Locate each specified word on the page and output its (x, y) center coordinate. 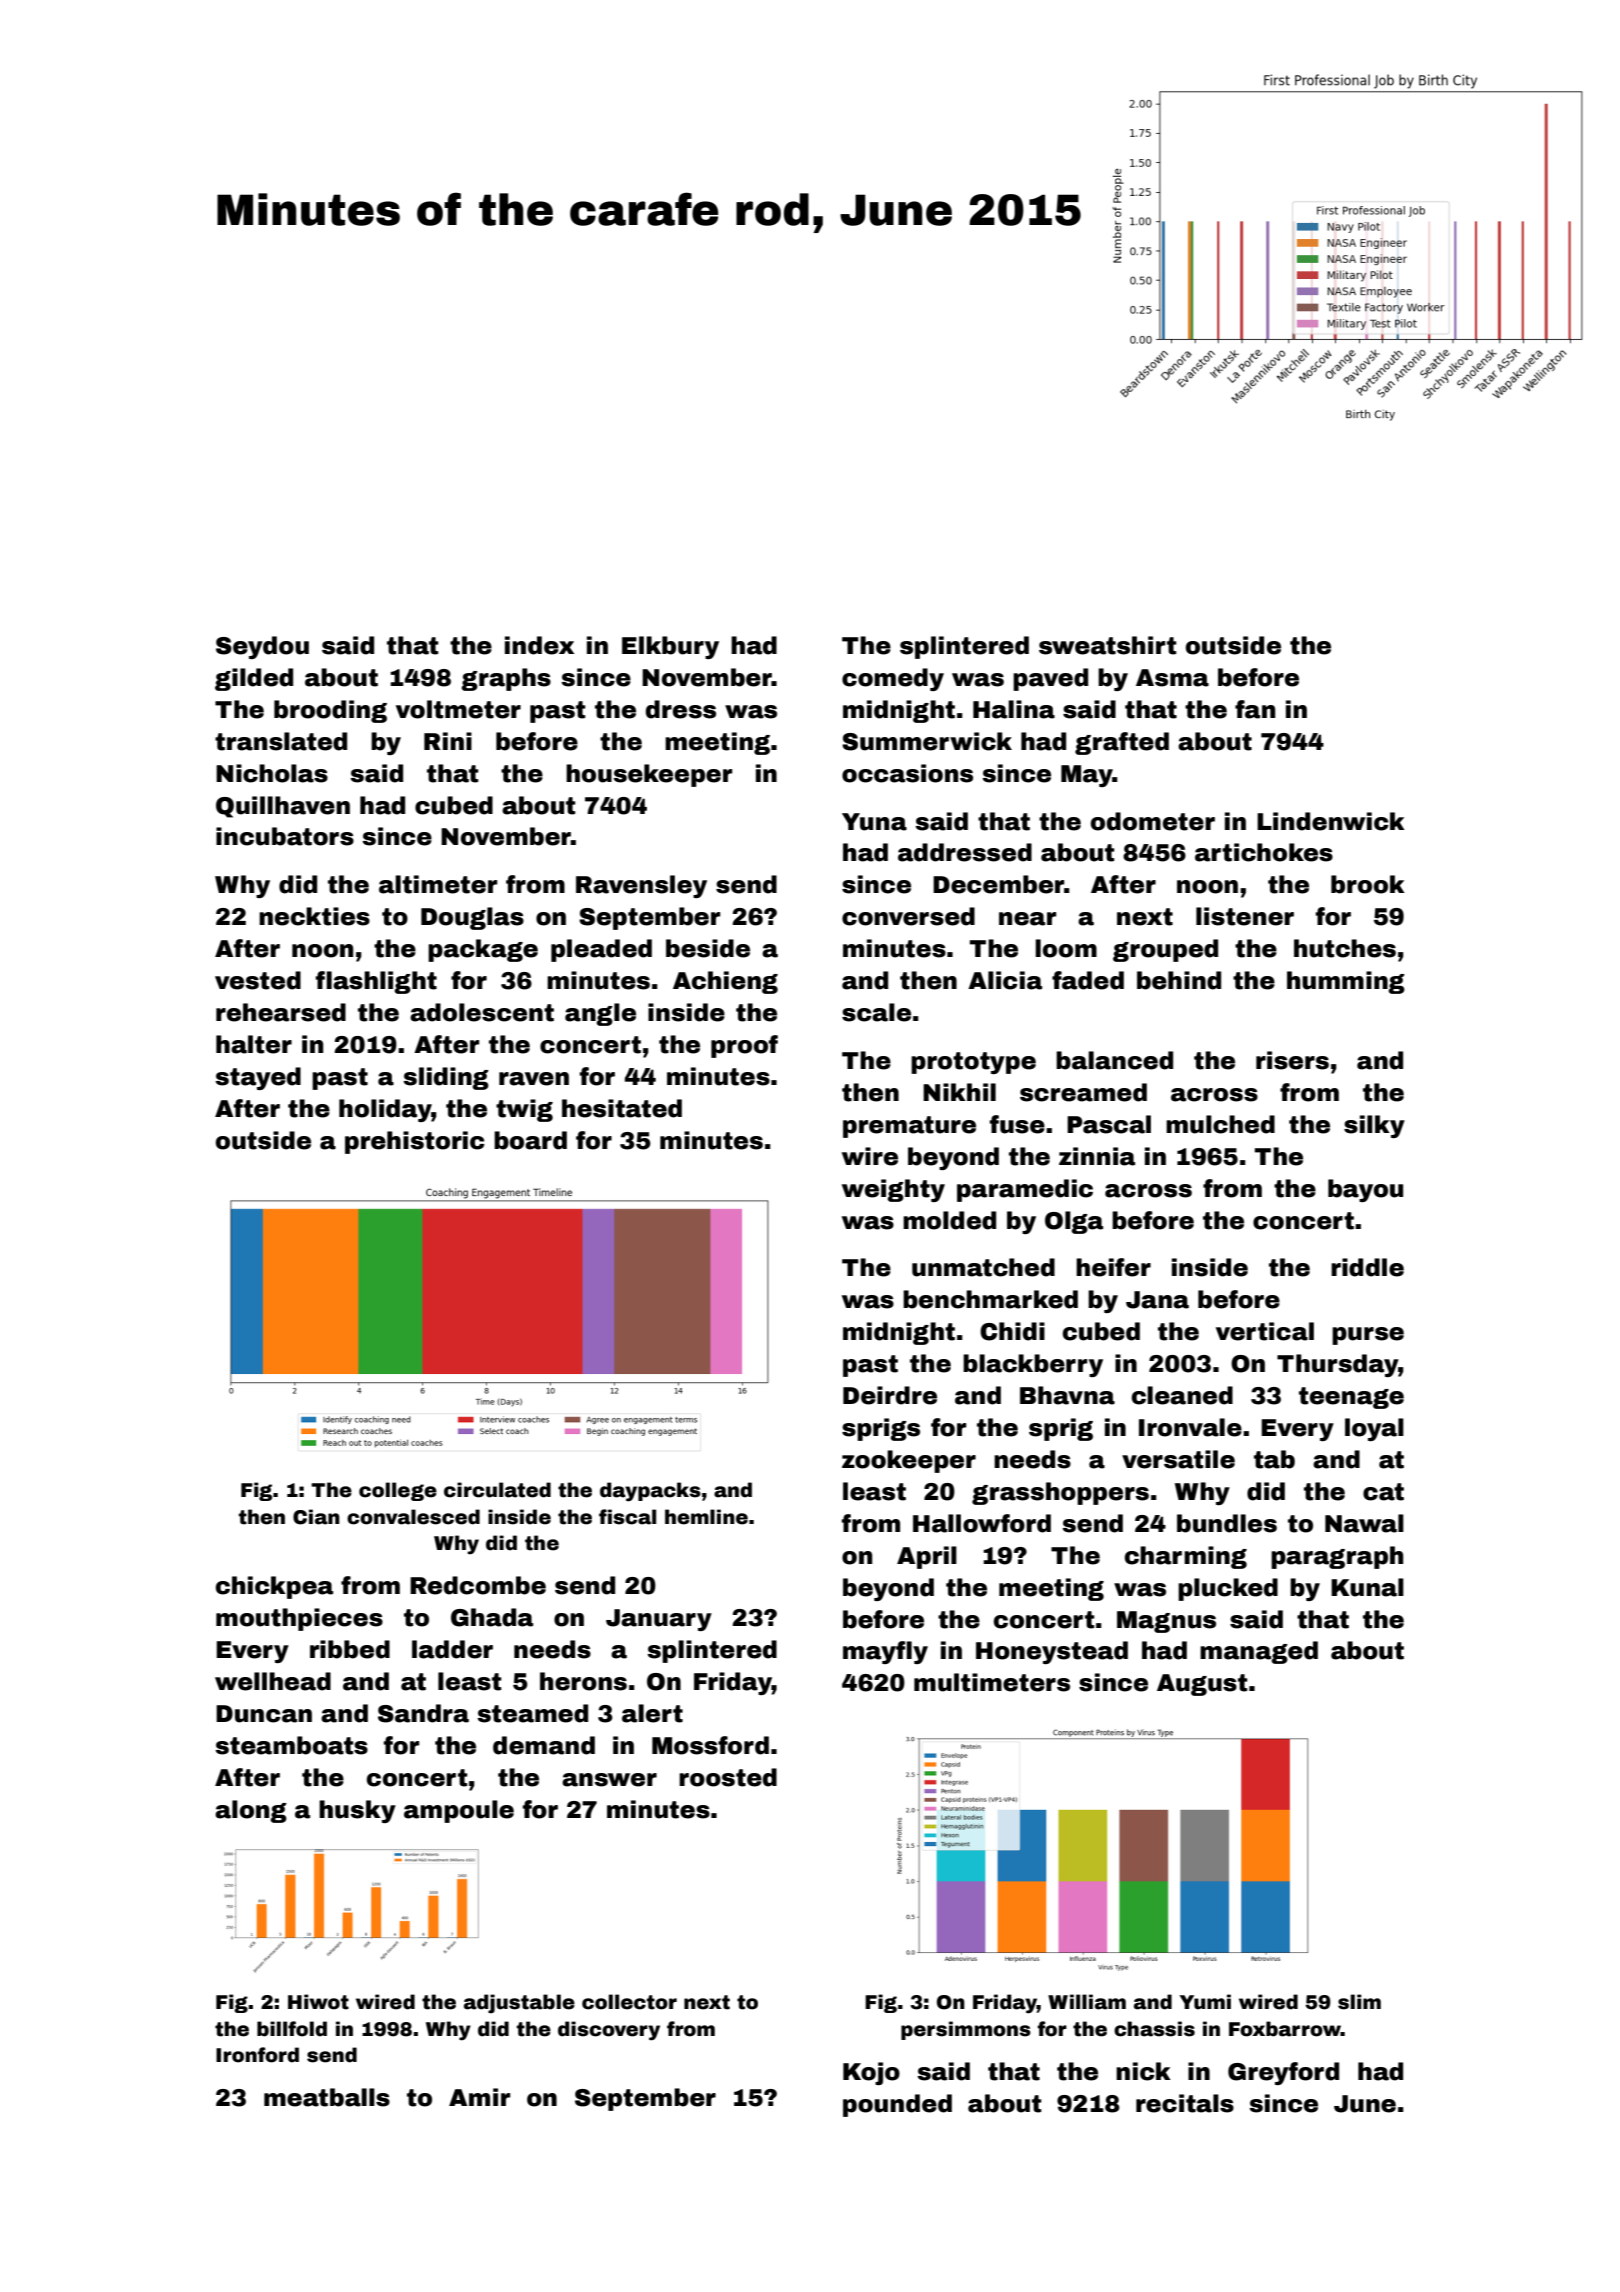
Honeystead (1052, 1652)
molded (949, 1220)
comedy (893, 679)
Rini (448, 741)
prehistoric (415, 1142)
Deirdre (890, 1395)
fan (1255, 709)
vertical (1265, 1331)
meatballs (327, 2097)
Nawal (1364, 1523)
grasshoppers (1060, 1493)
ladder (452, 1649)
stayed (258, 1078)
